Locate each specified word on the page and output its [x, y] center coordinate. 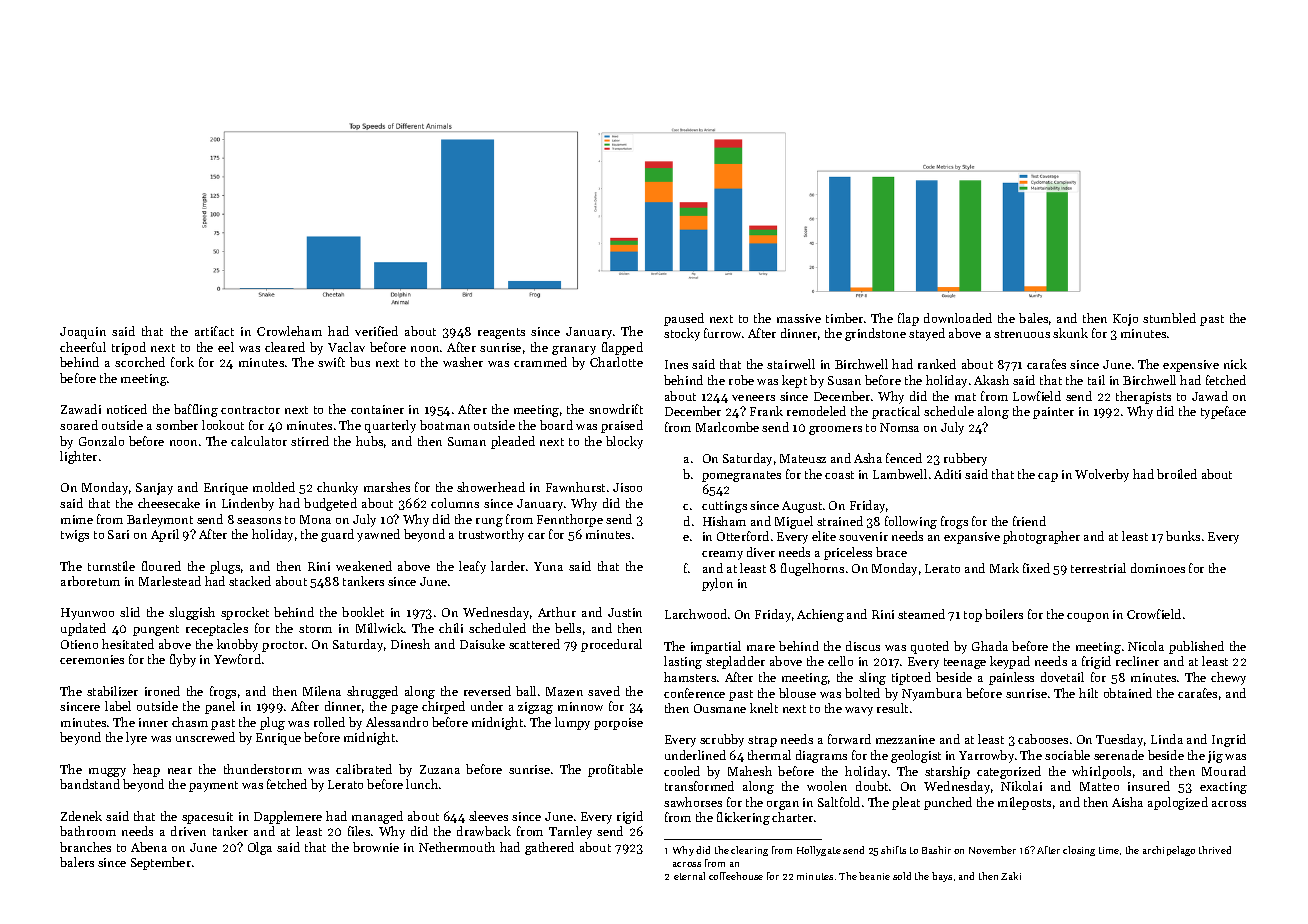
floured [161, 566]
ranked [937, 364]
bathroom [88, 831]
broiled [1177, 474]
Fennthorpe [570, 520]
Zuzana [440, 769]
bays [942, 877]
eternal [689, 876]
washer [463, 362]
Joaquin [83, 333]
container [377, 409]
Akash [991, 380]
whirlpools [1101, 772]
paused [684, 319]
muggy [107, 772]
